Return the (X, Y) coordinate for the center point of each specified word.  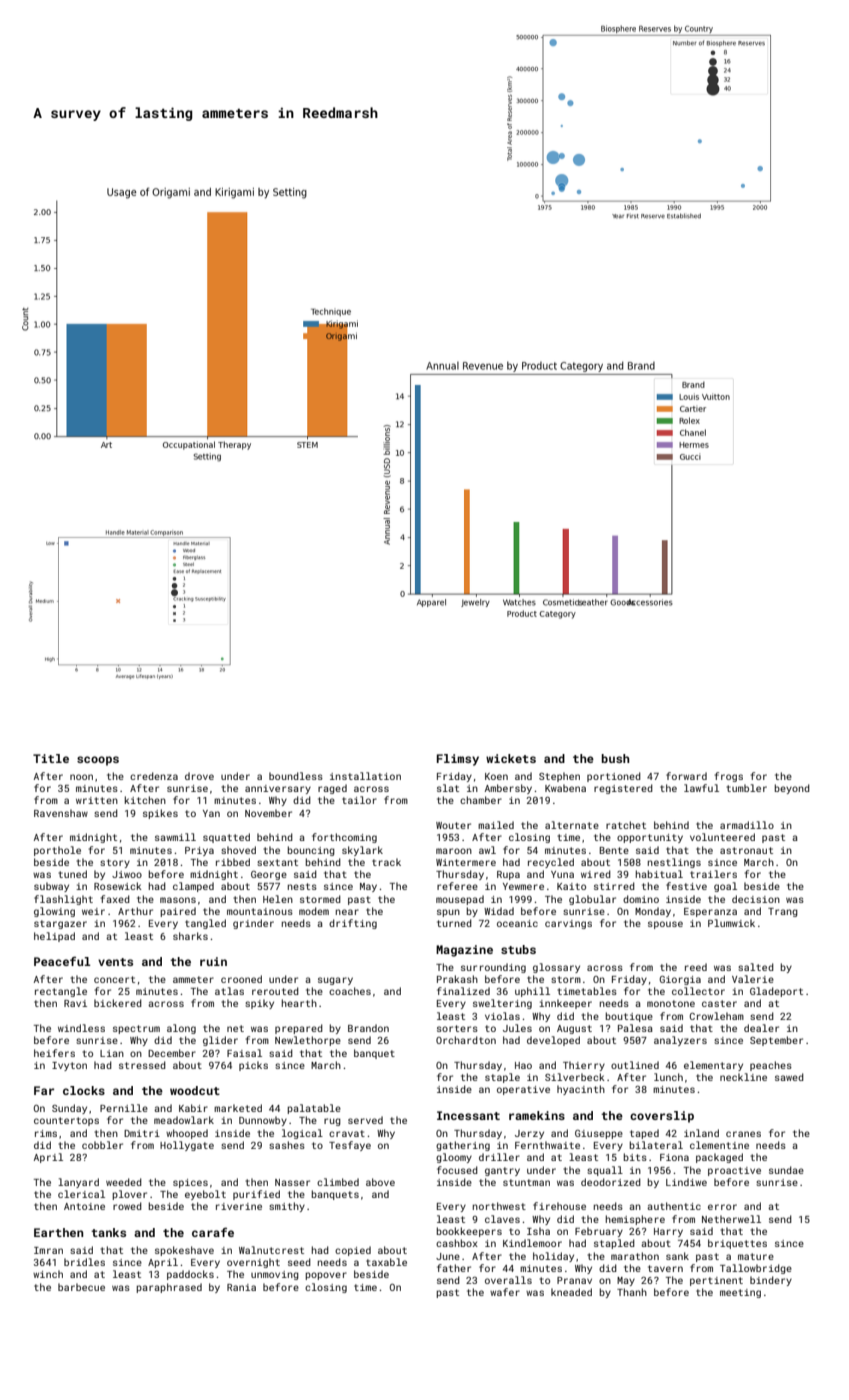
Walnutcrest (271, 1250)
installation (365, 776)
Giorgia (680, 980)
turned (454, 923)
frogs (728, 777)
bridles (84, 1262)
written (97, 800)
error (722, 1207)
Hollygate (187, 1146)
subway (51, 887)
